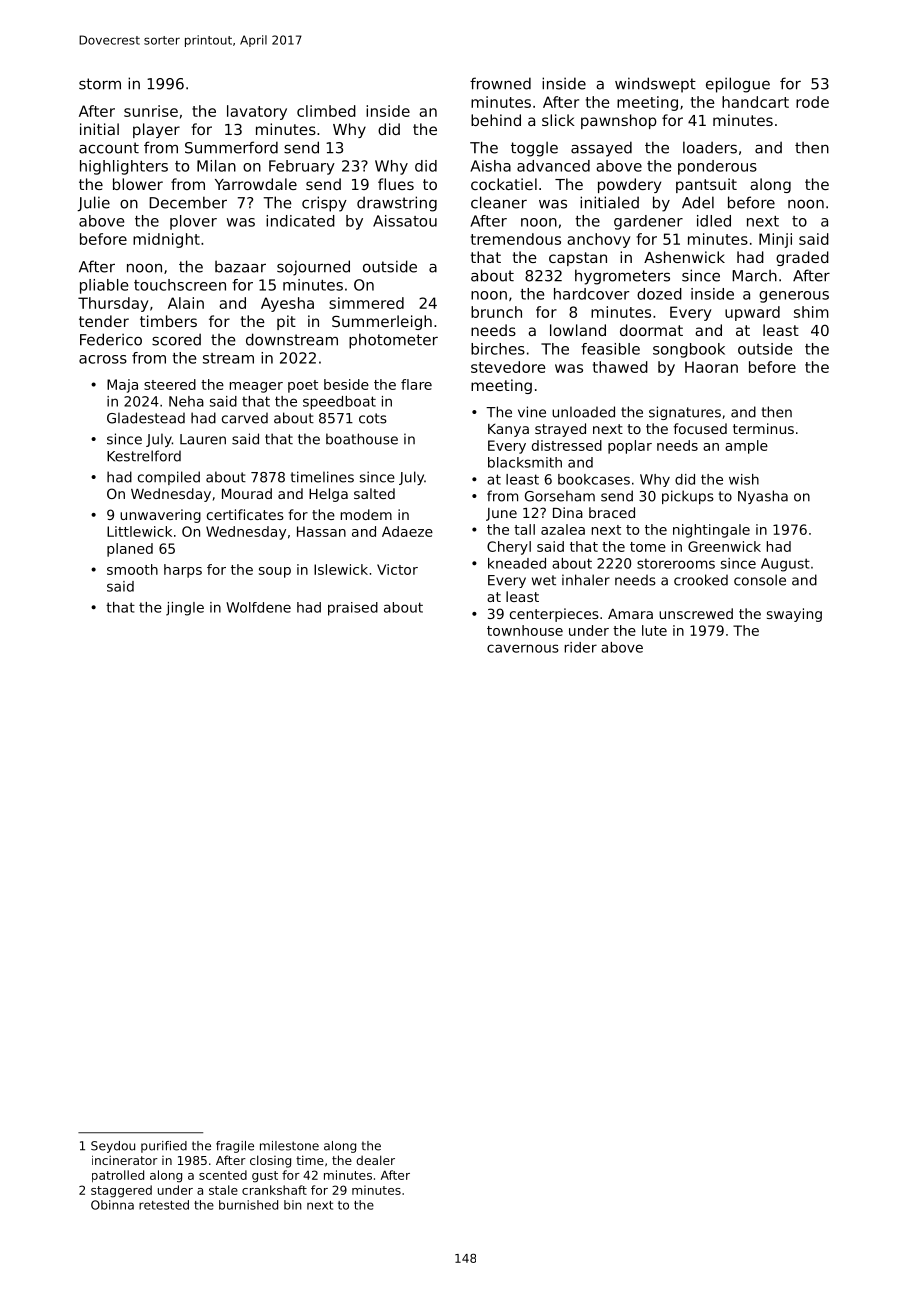 The width and height of the screenshot is (908, 1316). I want to click on Ashenwick, so click(684, 257).
